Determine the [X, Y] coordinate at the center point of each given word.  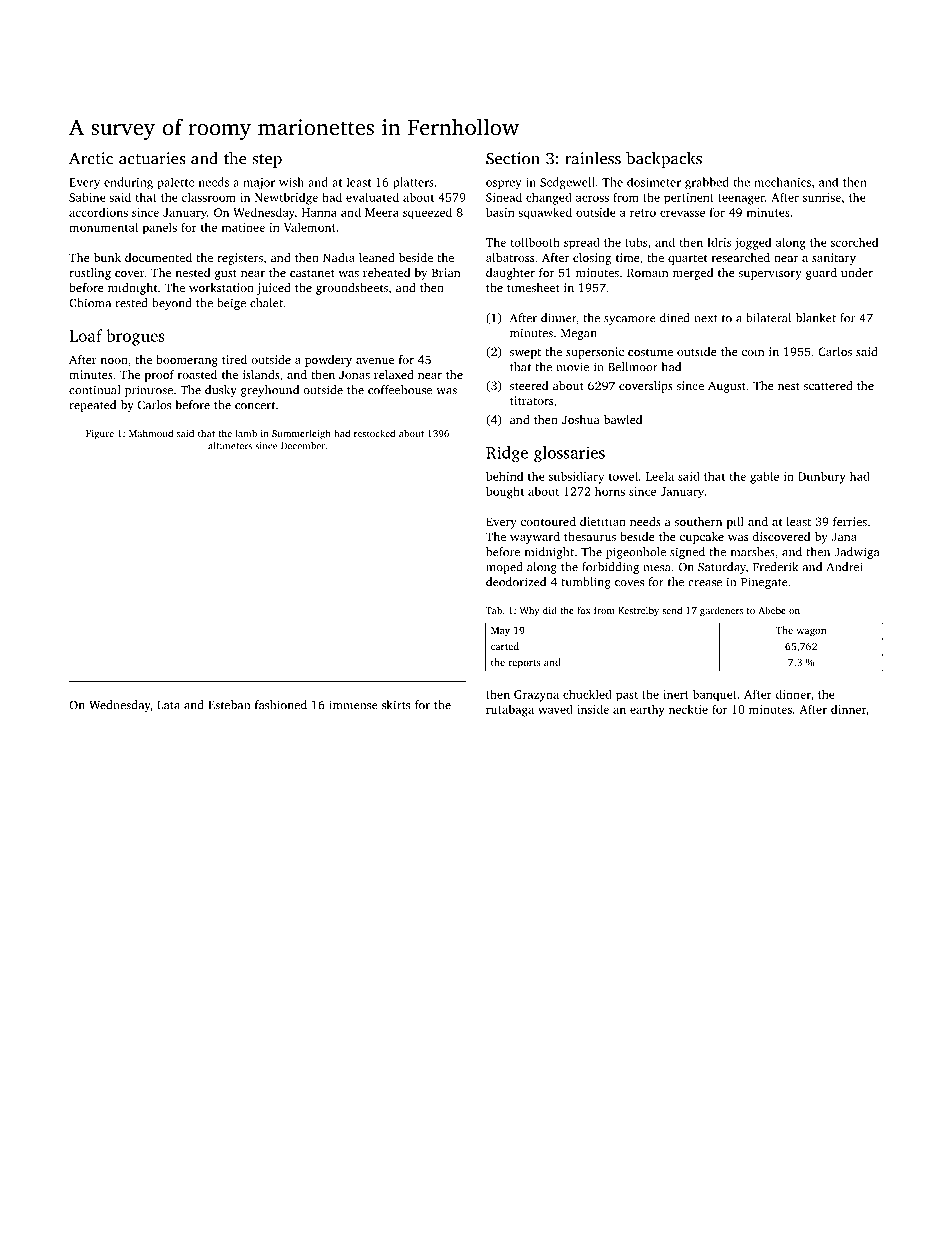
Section [513, 158]
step [267, 161]
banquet [715, 695]
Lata [168, 705]
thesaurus [590, 536]
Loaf [86, 335]
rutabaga [510, 710]
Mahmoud [151, 433]
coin [753, 351]
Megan [579, 334]
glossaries [569, 454]
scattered [828, 385]
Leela [660, 476]
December [303, 446]
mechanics [782, 182]
